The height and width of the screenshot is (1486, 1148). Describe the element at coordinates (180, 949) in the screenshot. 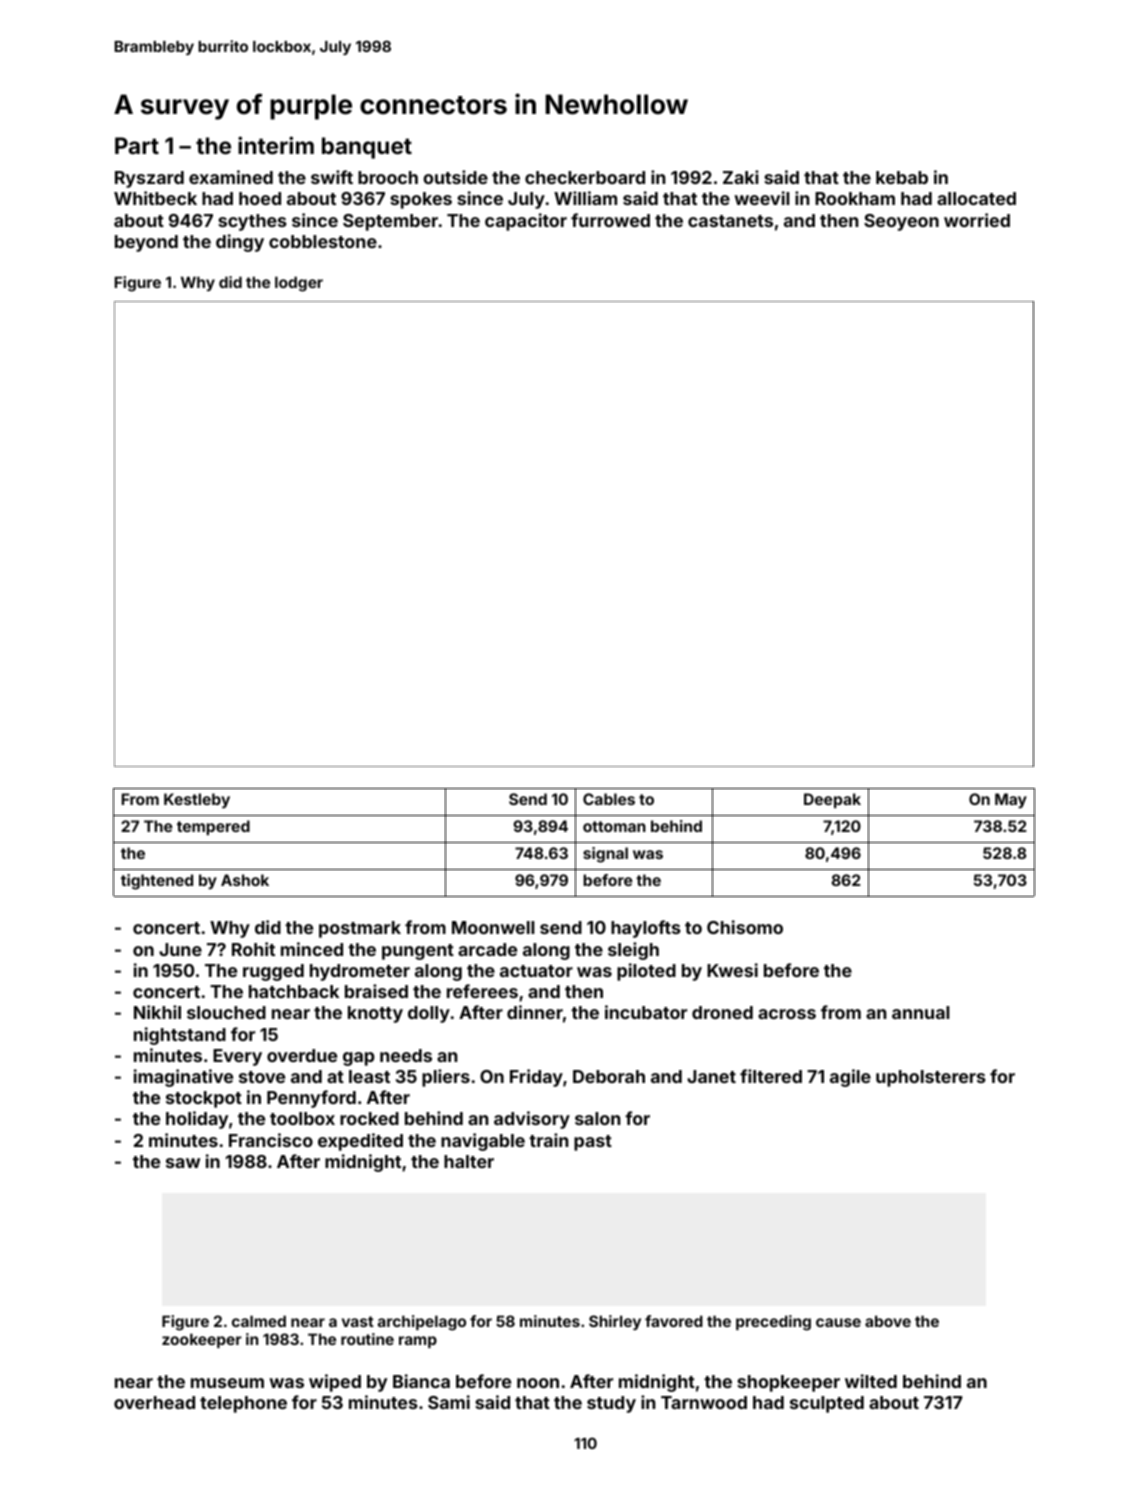

I see `June` at that location.
